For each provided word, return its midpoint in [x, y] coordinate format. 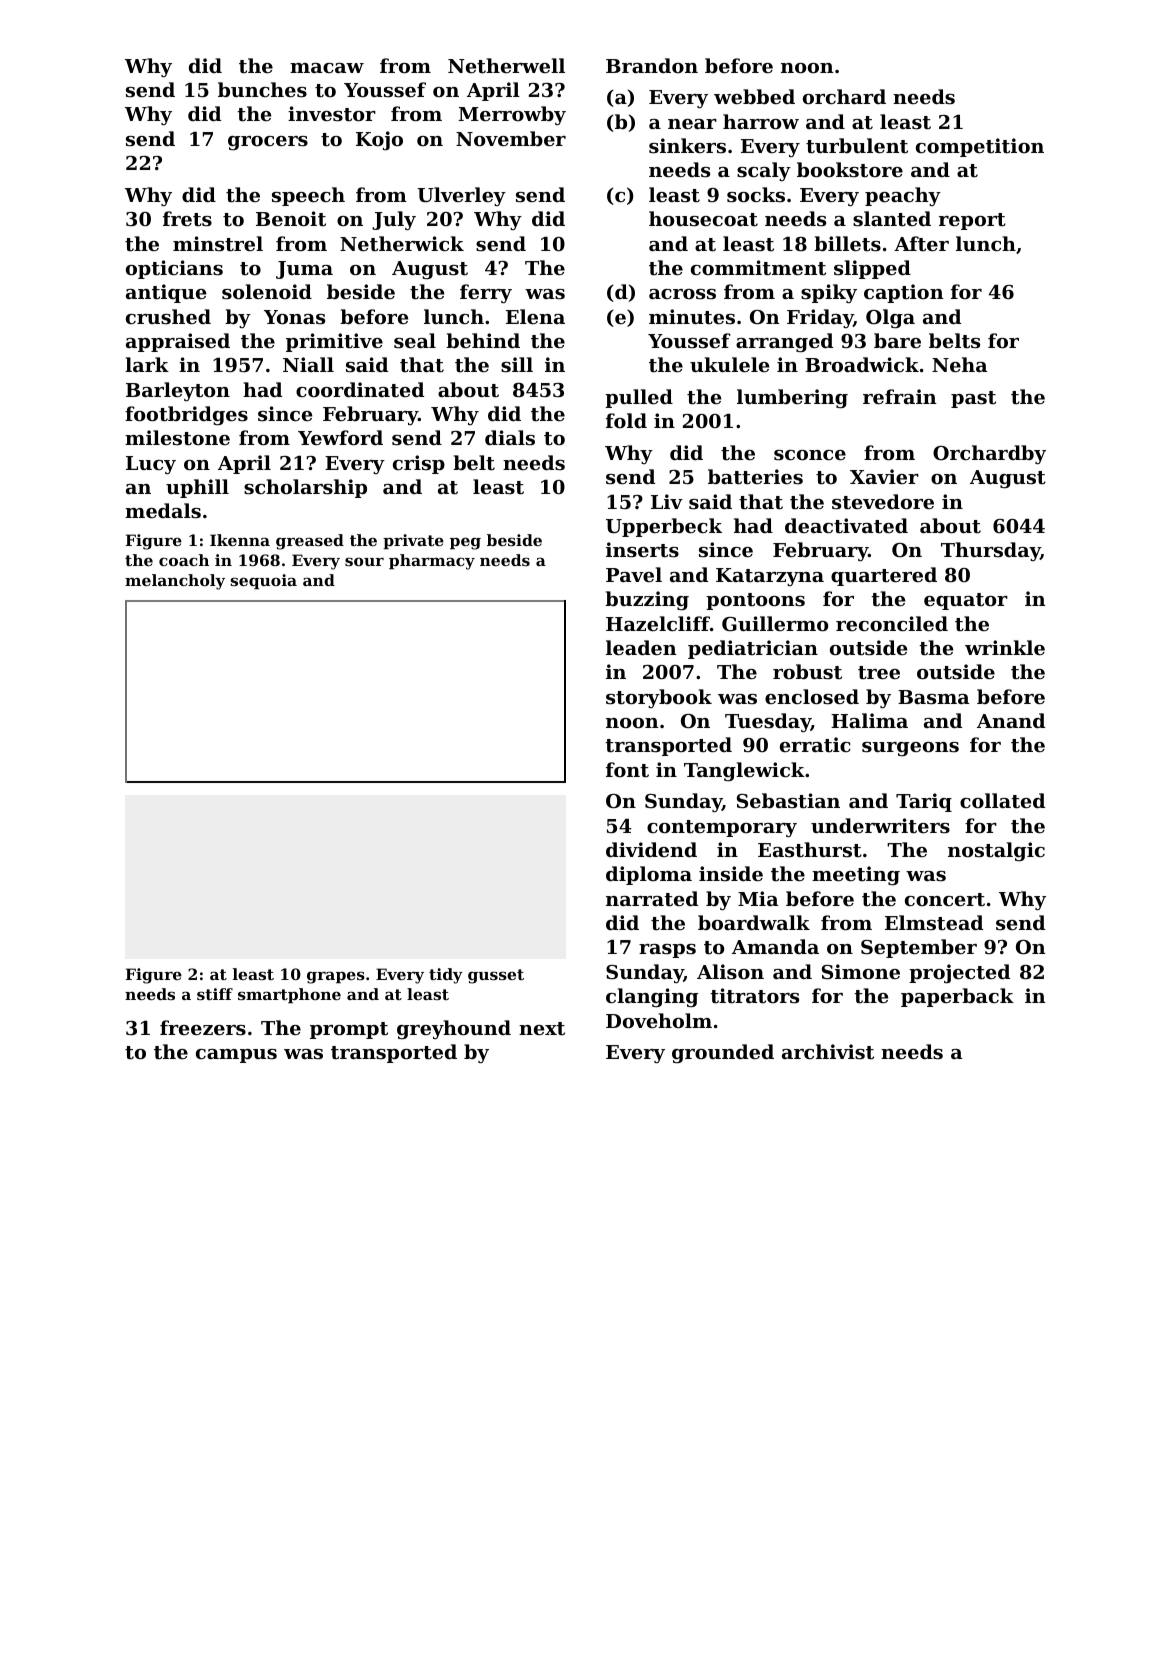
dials [510, 437]
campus [236, 1056]
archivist [828, 1051]
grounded [723, 1053]
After [921, 243]
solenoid [267, 292]
